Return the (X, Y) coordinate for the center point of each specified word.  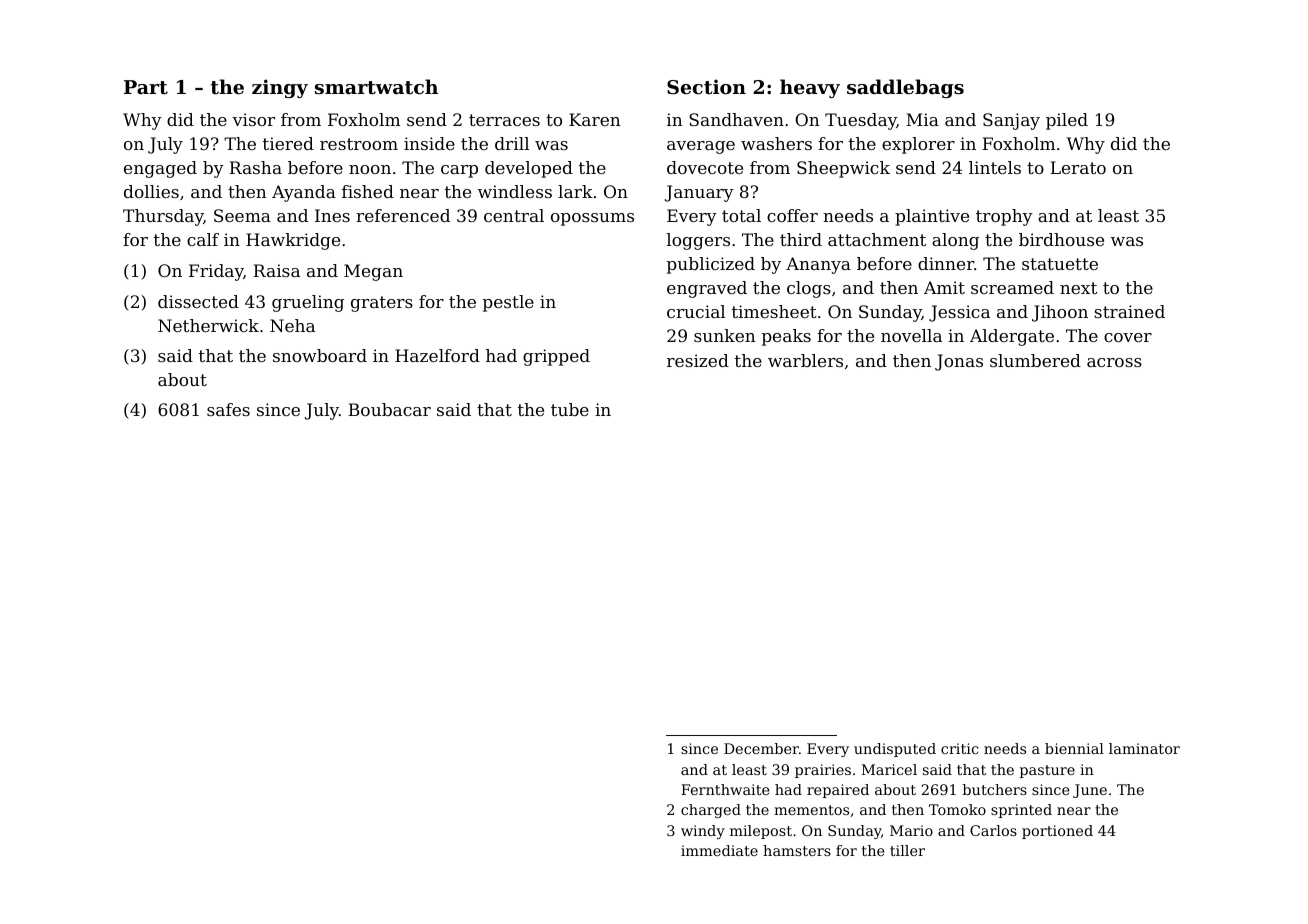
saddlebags (905, 88)
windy (703, 832)
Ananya (818, 265)
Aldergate (1012, 337)
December (761, 748)
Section (706, 86)
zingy (280, 88)
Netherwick (208, 325)
